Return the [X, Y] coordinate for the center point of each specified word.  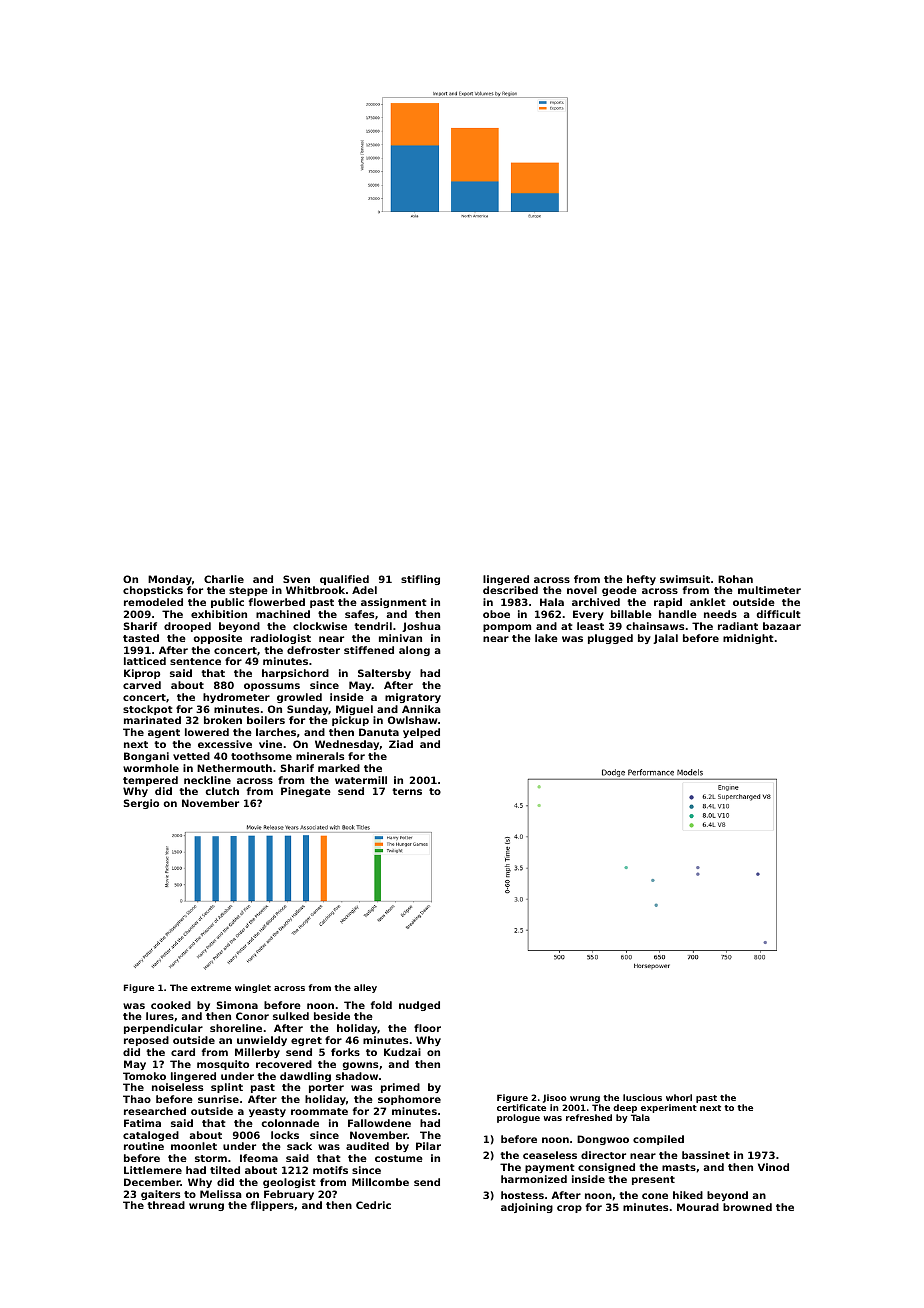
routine [144, 1146]
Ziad [401, 744]
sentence [195, 661]
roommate [319, 1111]
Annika [421, 709]
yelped [421, 733]
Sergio [141, 804]
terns [407, 791]
